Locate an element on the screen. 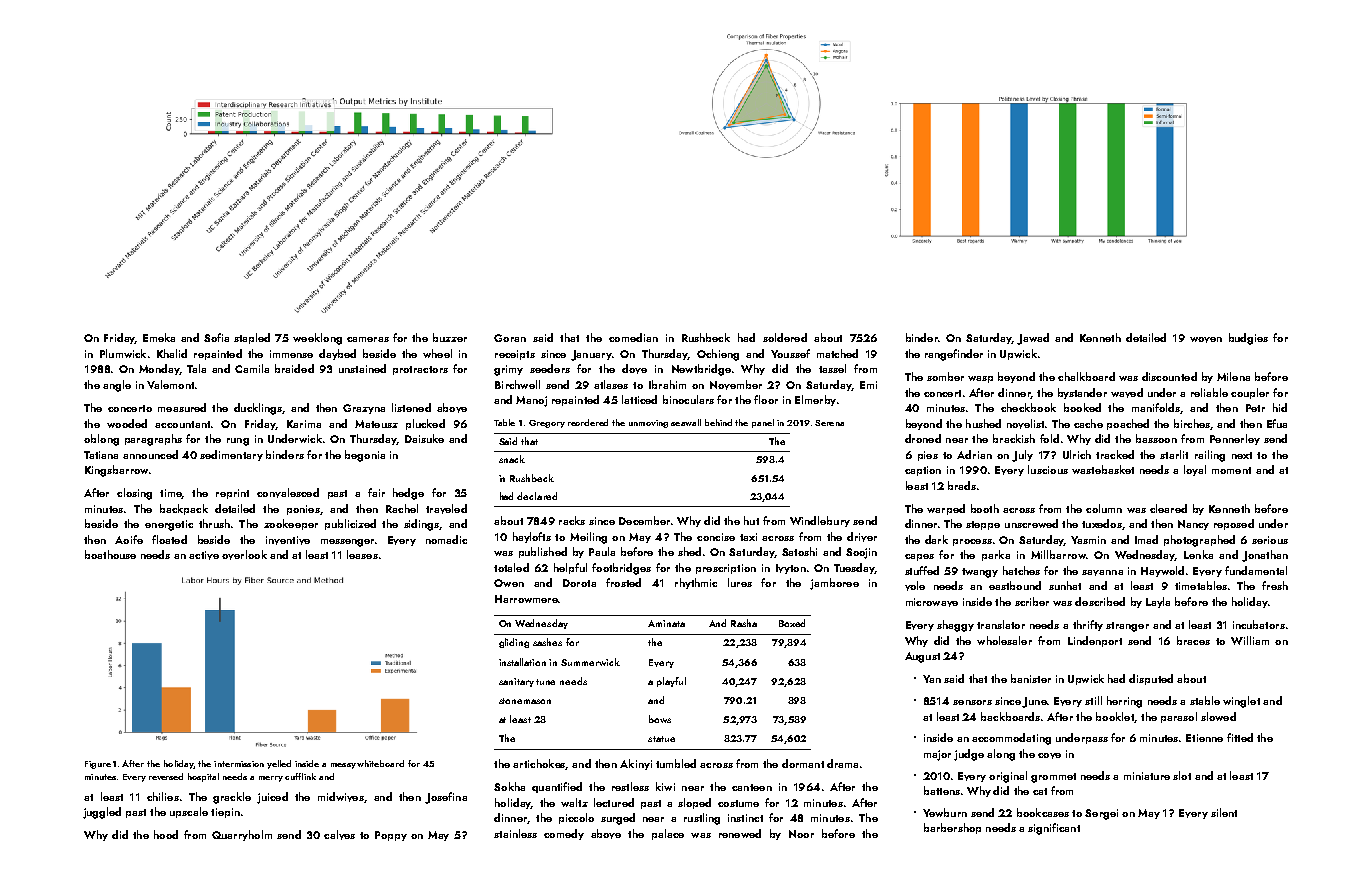 The height and width of the screenshot is (887, 1372). barbershop is located at coordinates (952, 828).
